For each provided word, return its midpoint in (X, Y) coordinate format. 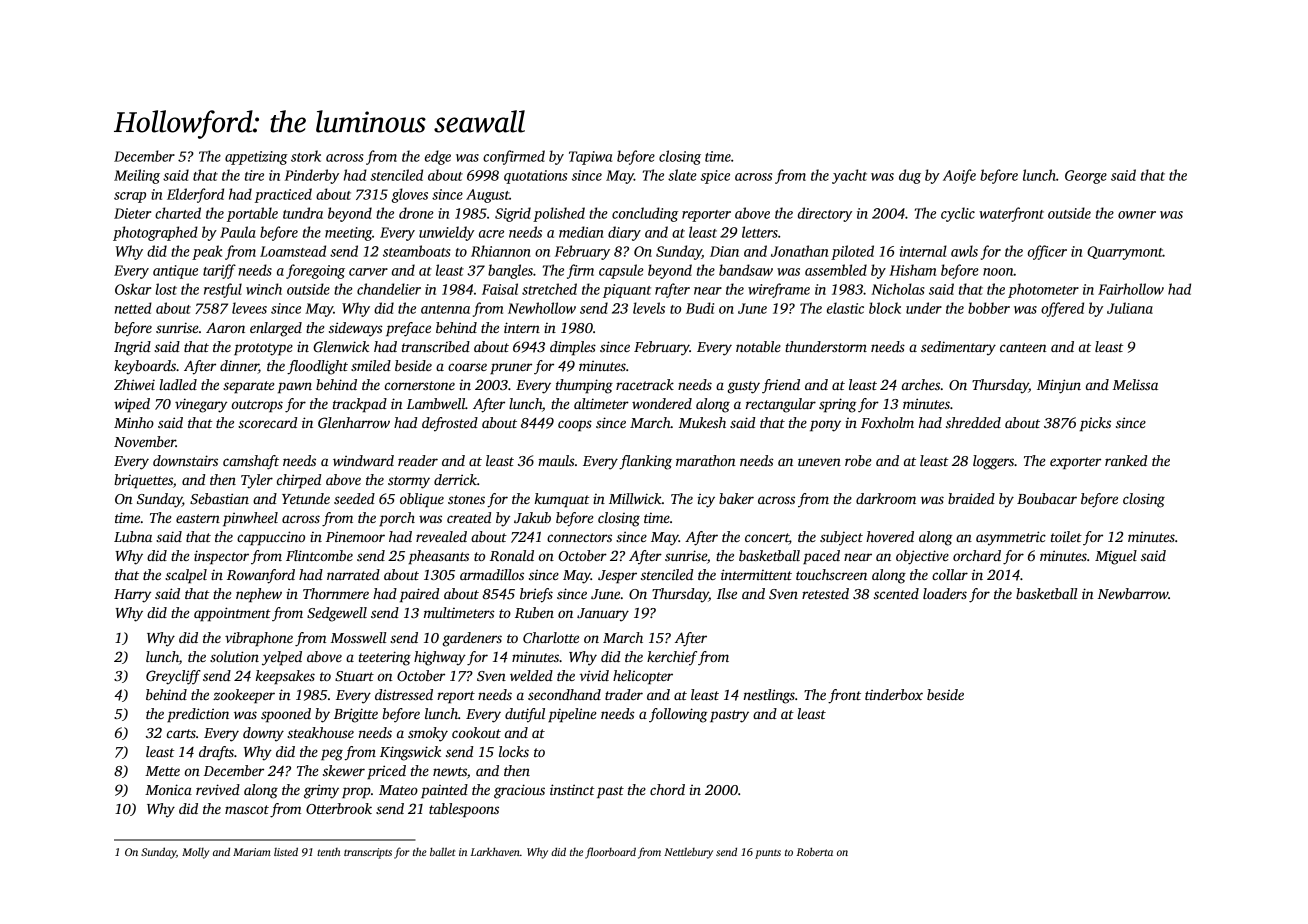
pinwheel (250, 519)
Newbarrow (1133, 593)
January (603, 615)
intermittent (756, 574)
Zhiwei (134, 384)
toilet (1066, 536)
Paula (238, 232)
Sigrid (513, 214)
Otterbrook (339, 808)
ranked (1126, 460)
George (1086, 177)
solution (234, 656)
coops (575, 425)
